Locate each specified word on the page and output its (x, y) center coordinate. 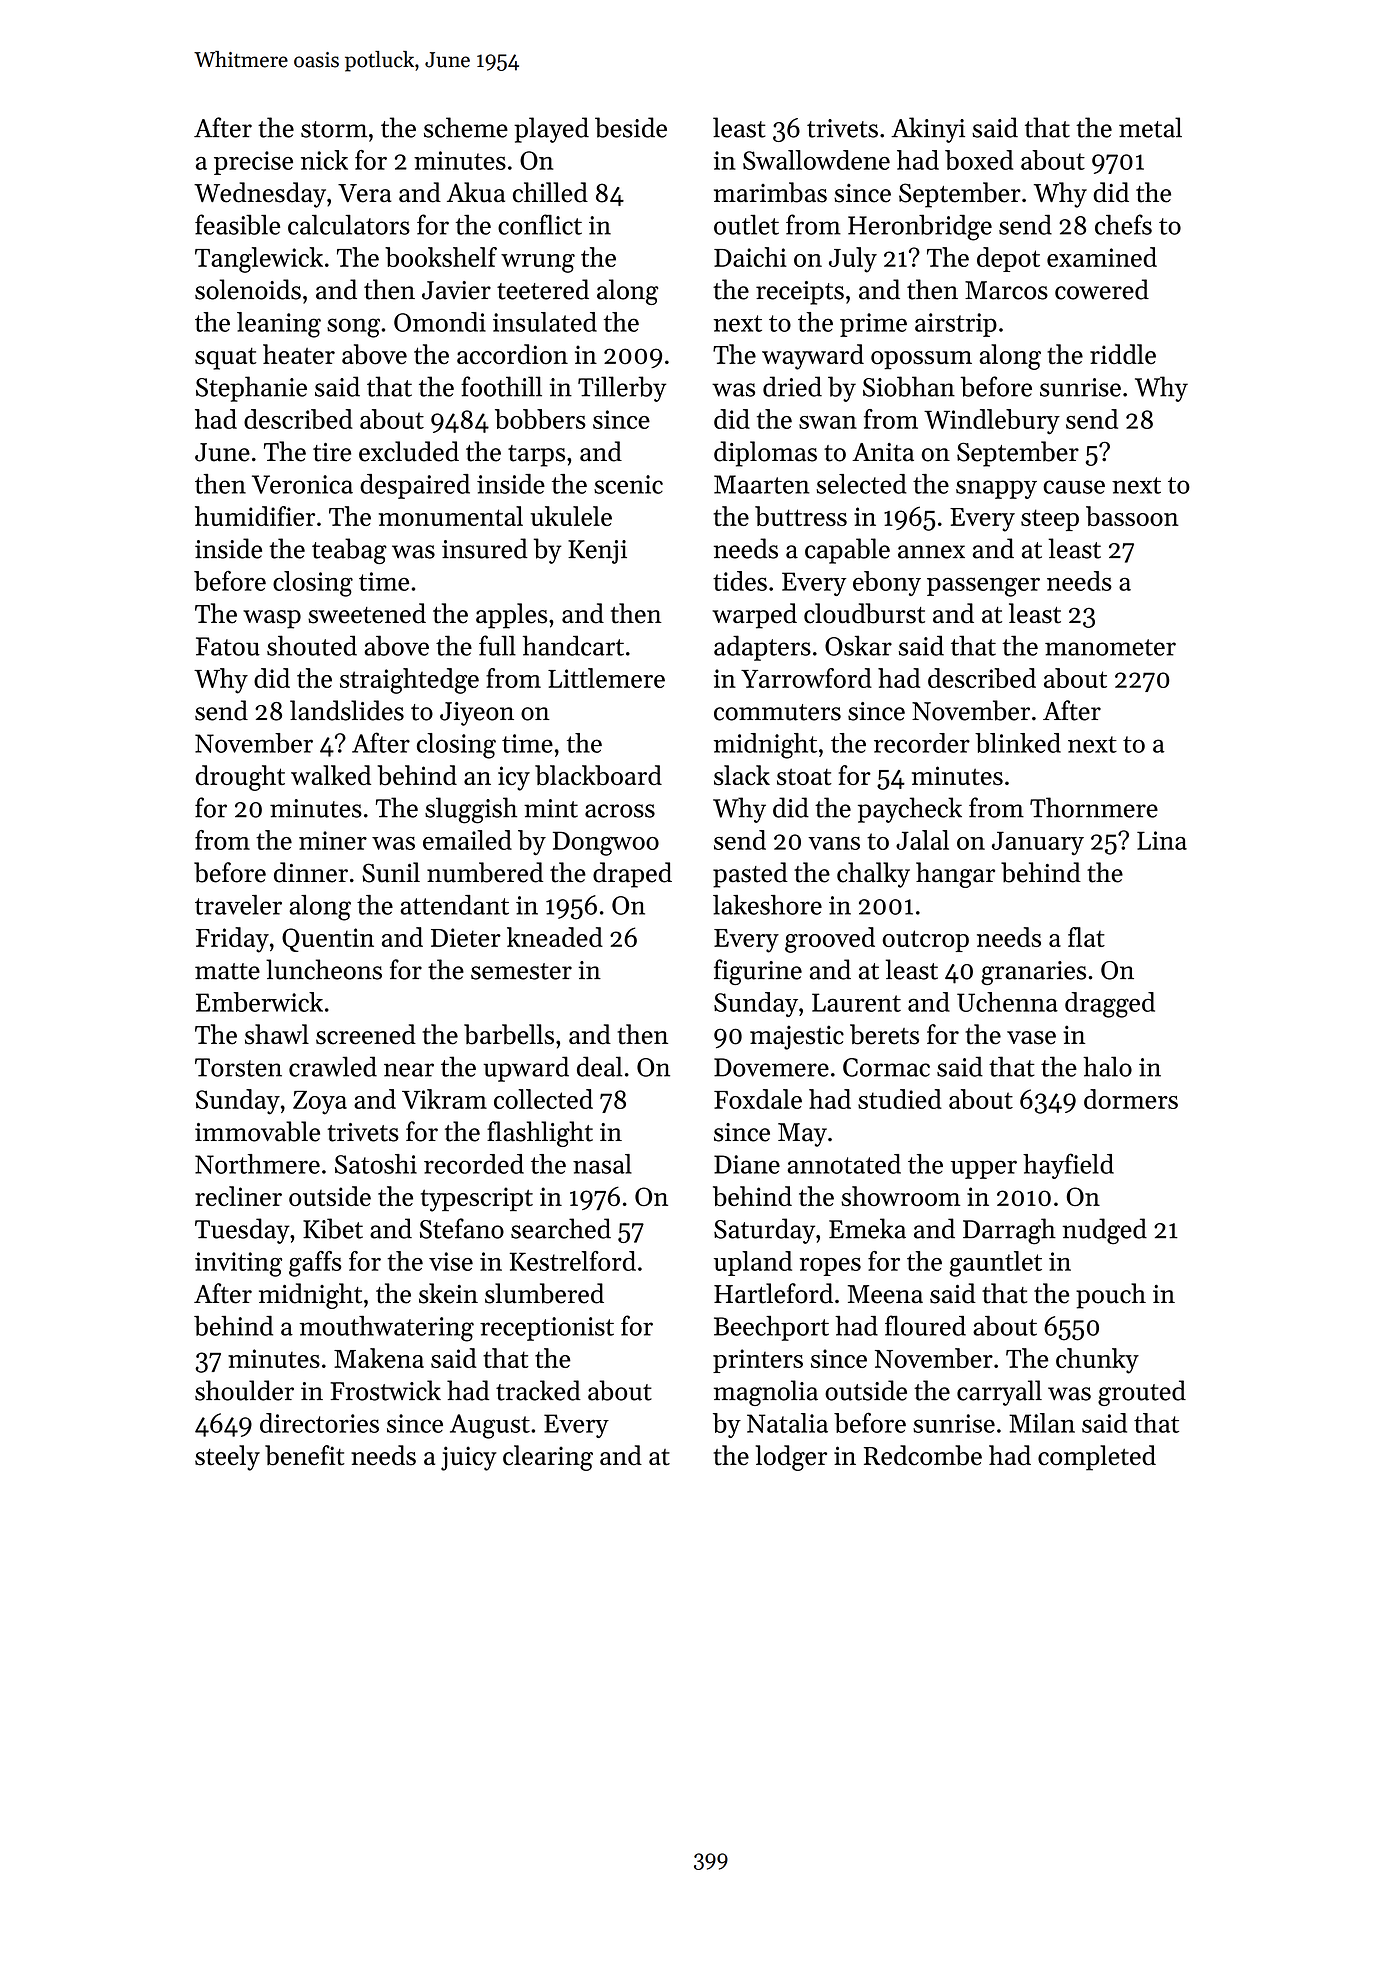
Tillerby (622, 389)
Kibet (333, 1228)
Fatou (228, 646)
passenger (983, 587)
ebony (887, 583)
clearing (548, 1458)
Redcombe (923, 1455)
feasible (237, 224)
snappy (996, 489)
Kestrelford (573, 1261)
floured (925, 1325)
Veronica (302, 484)
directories (319, 1423)
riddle (1123, 354)
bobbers (540, 419)
